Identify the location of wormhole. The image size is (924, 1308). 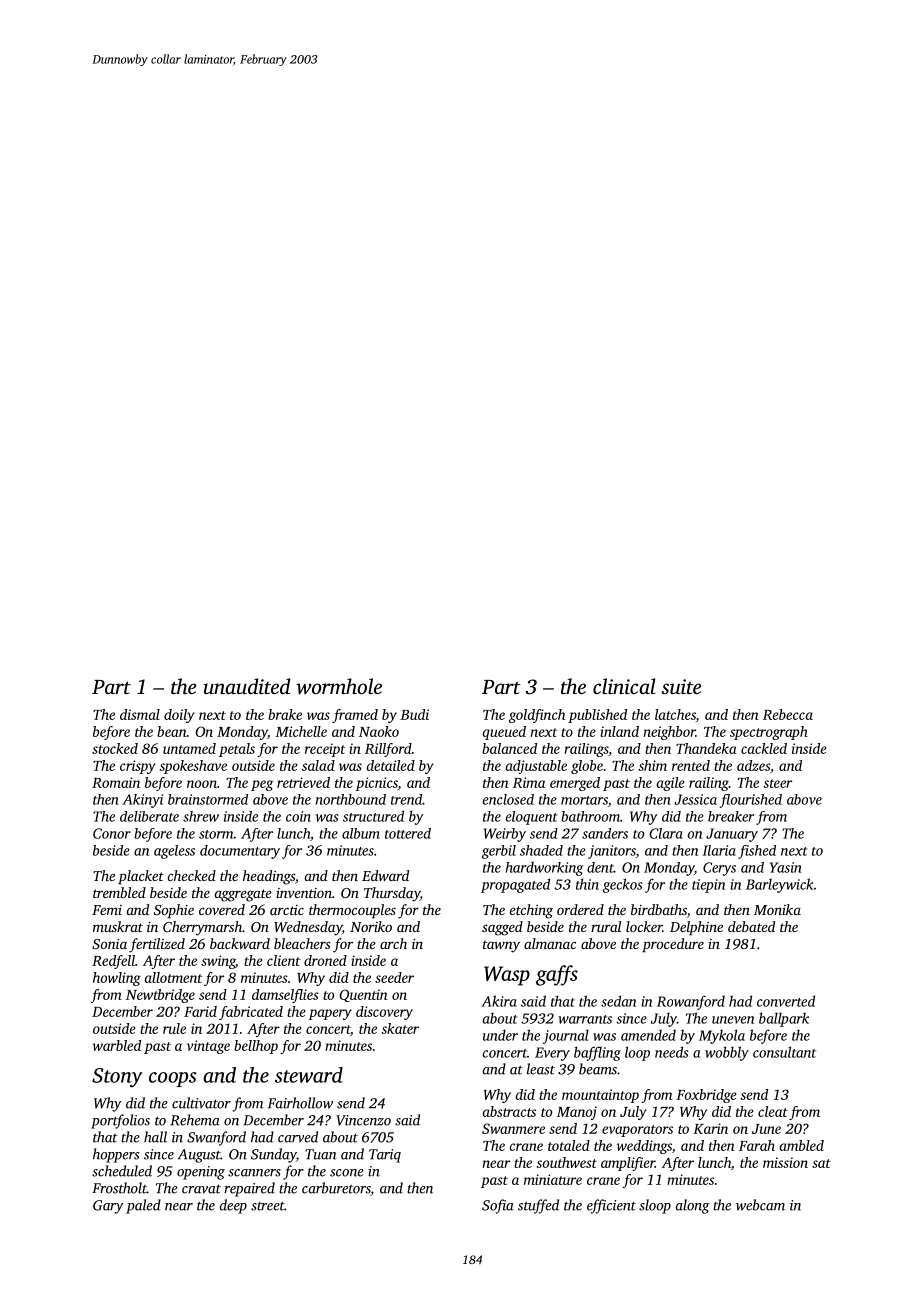
(339, 686).
